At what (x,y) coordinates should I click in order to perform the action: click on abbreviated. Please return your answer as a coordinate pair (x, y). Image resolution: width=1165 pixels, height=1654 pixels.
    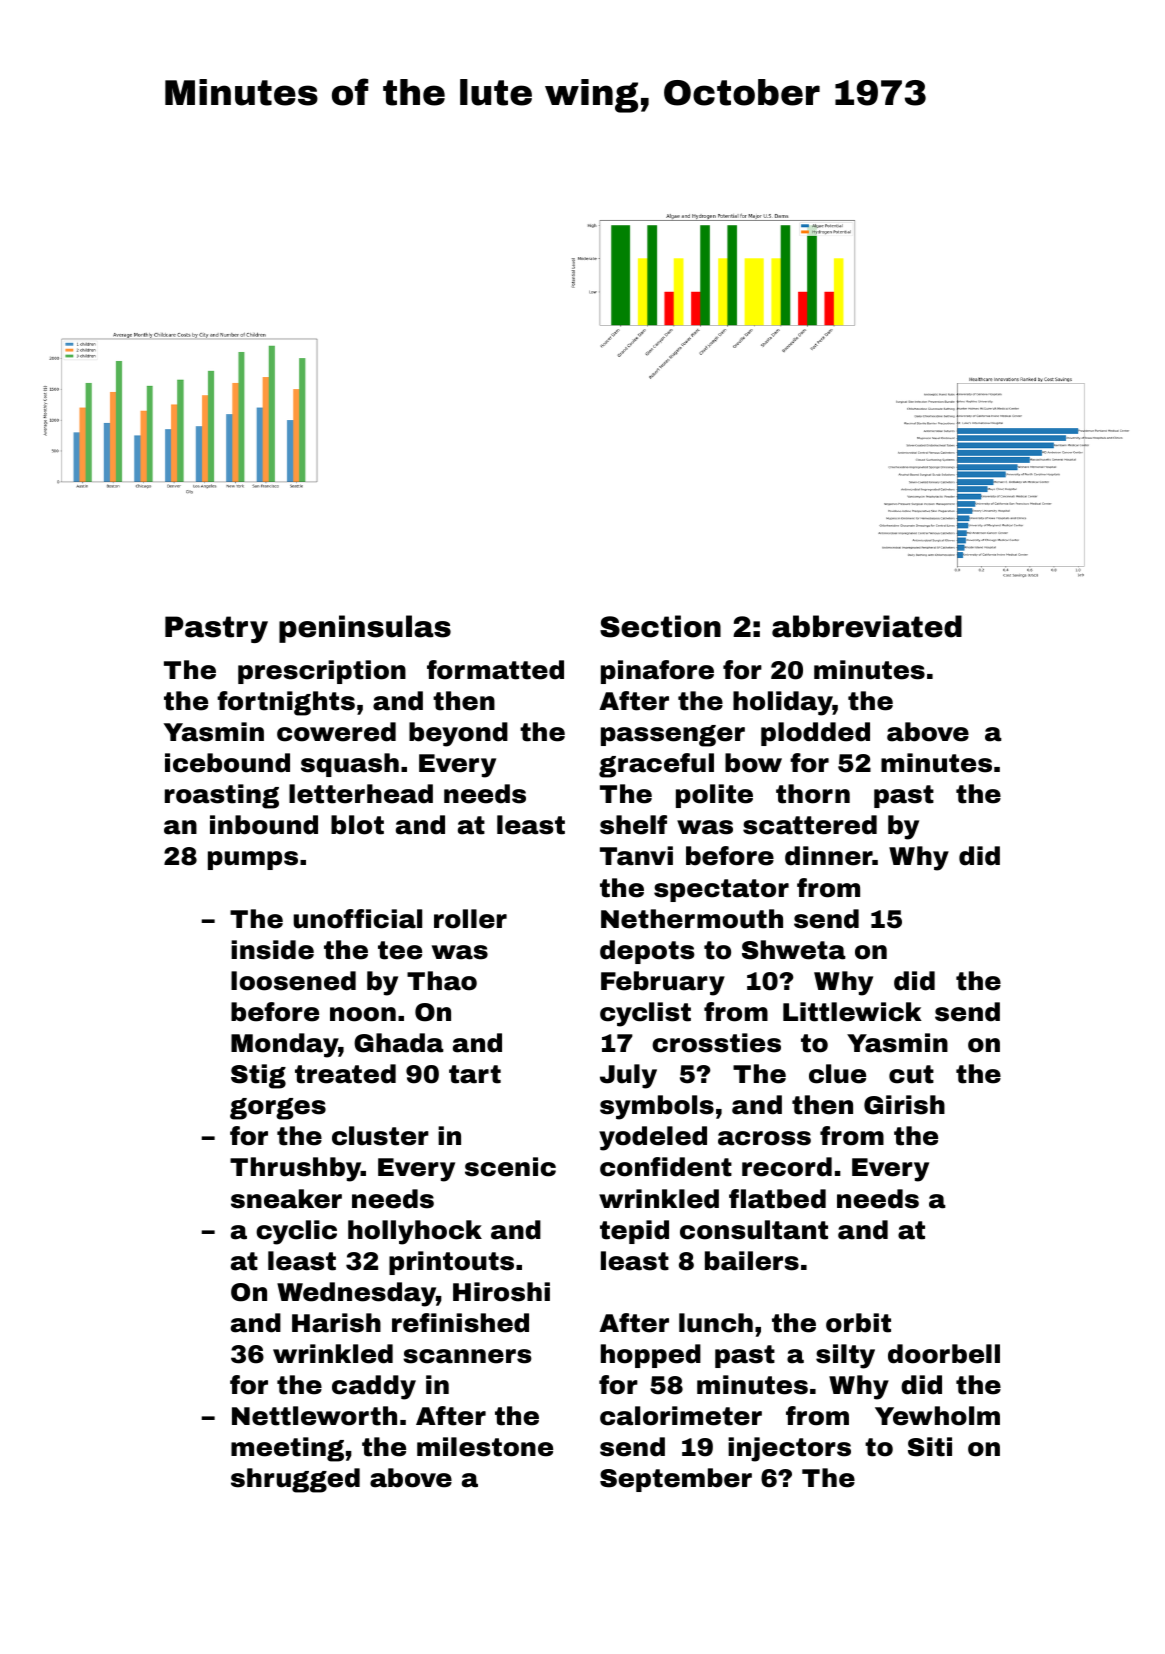
    Looking at the image, I should click on (867, 626).
